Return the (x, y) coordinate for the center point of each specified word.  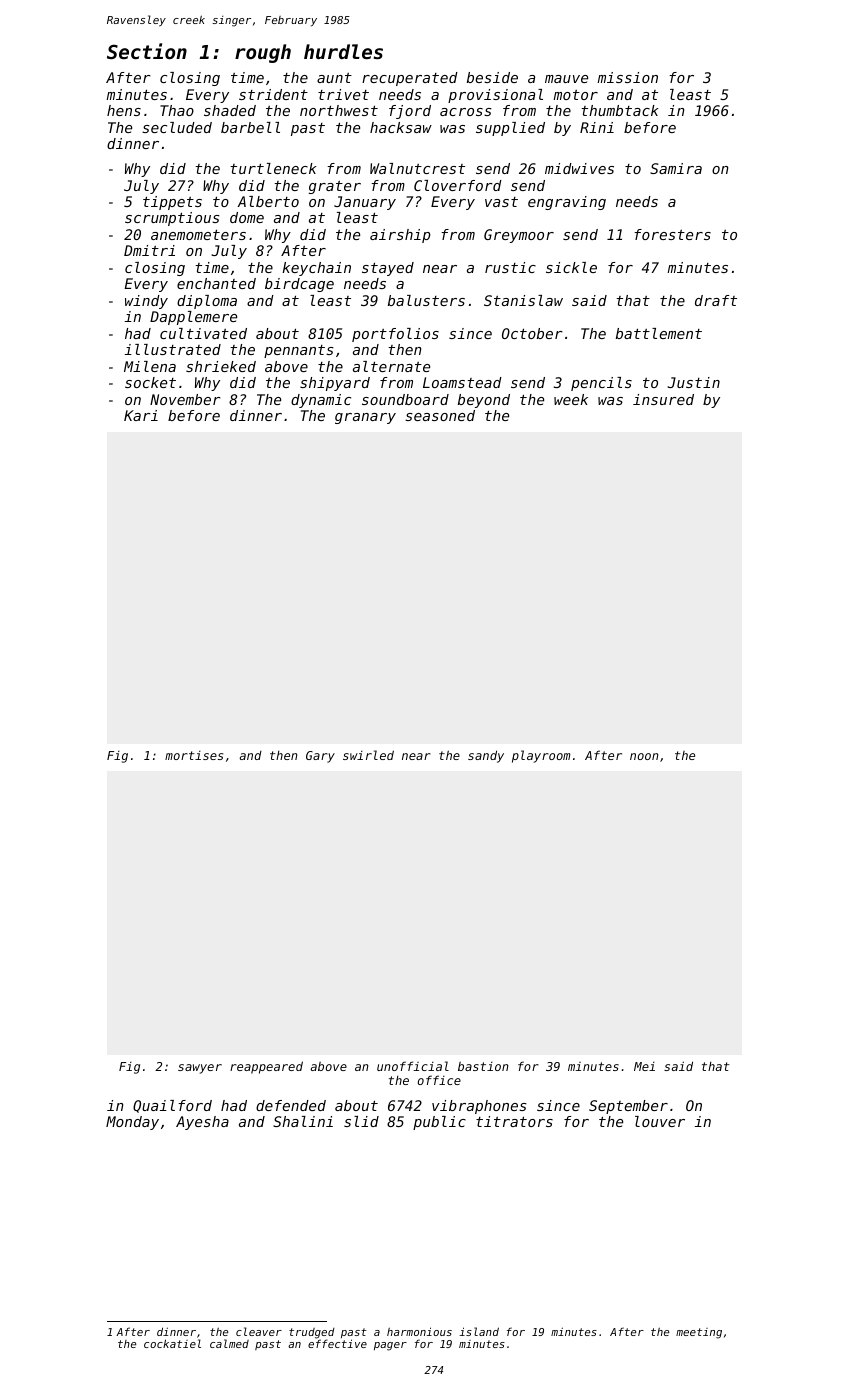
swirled (368, 755)
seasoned (440, 415)
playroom (541, 756)
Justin (694, 382)
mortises (194, 755)
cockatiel (172, 1343)
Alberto (268, 201)
